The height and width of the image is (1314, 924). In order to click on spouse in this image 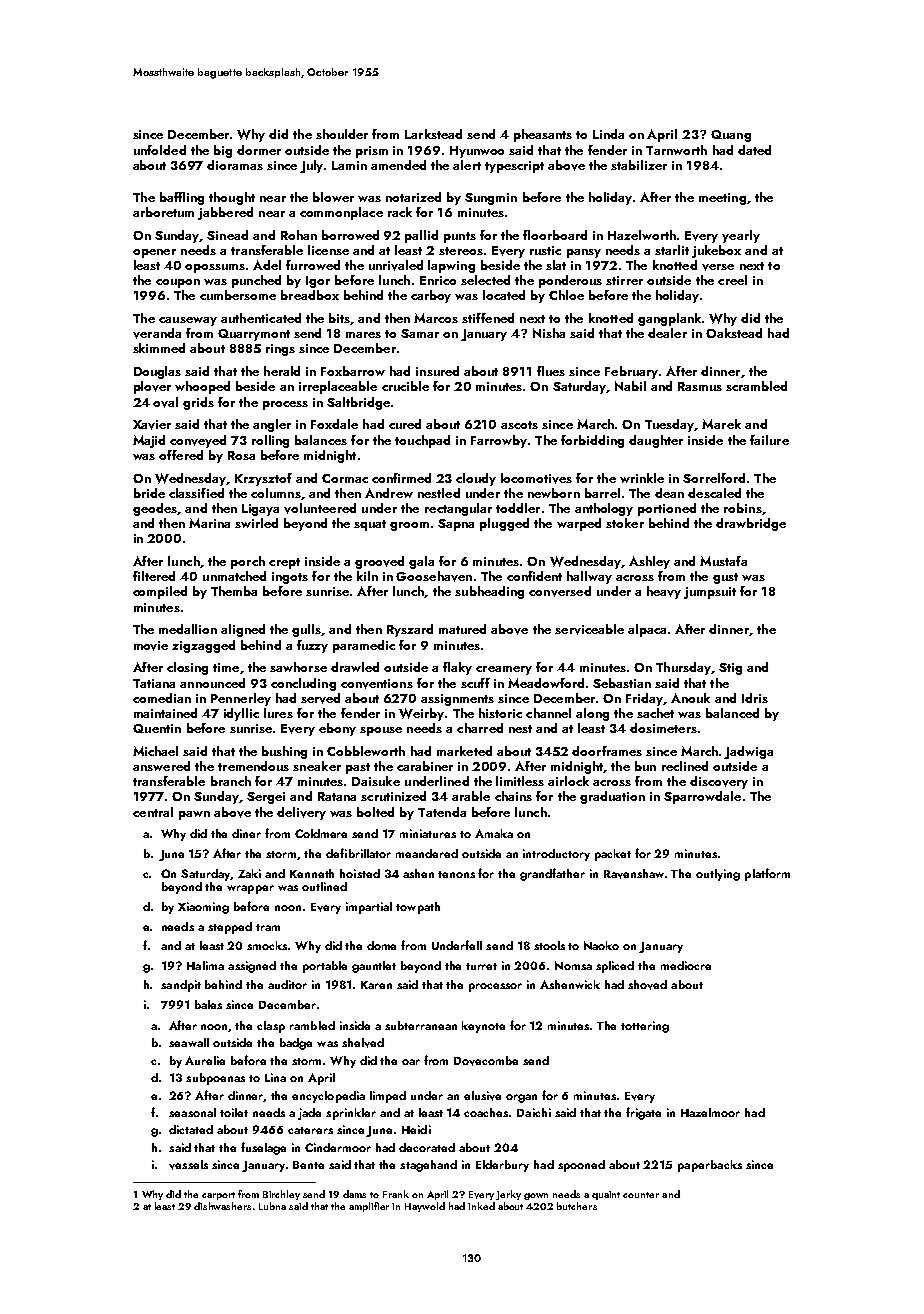, I will do `click(381, 731)`.
